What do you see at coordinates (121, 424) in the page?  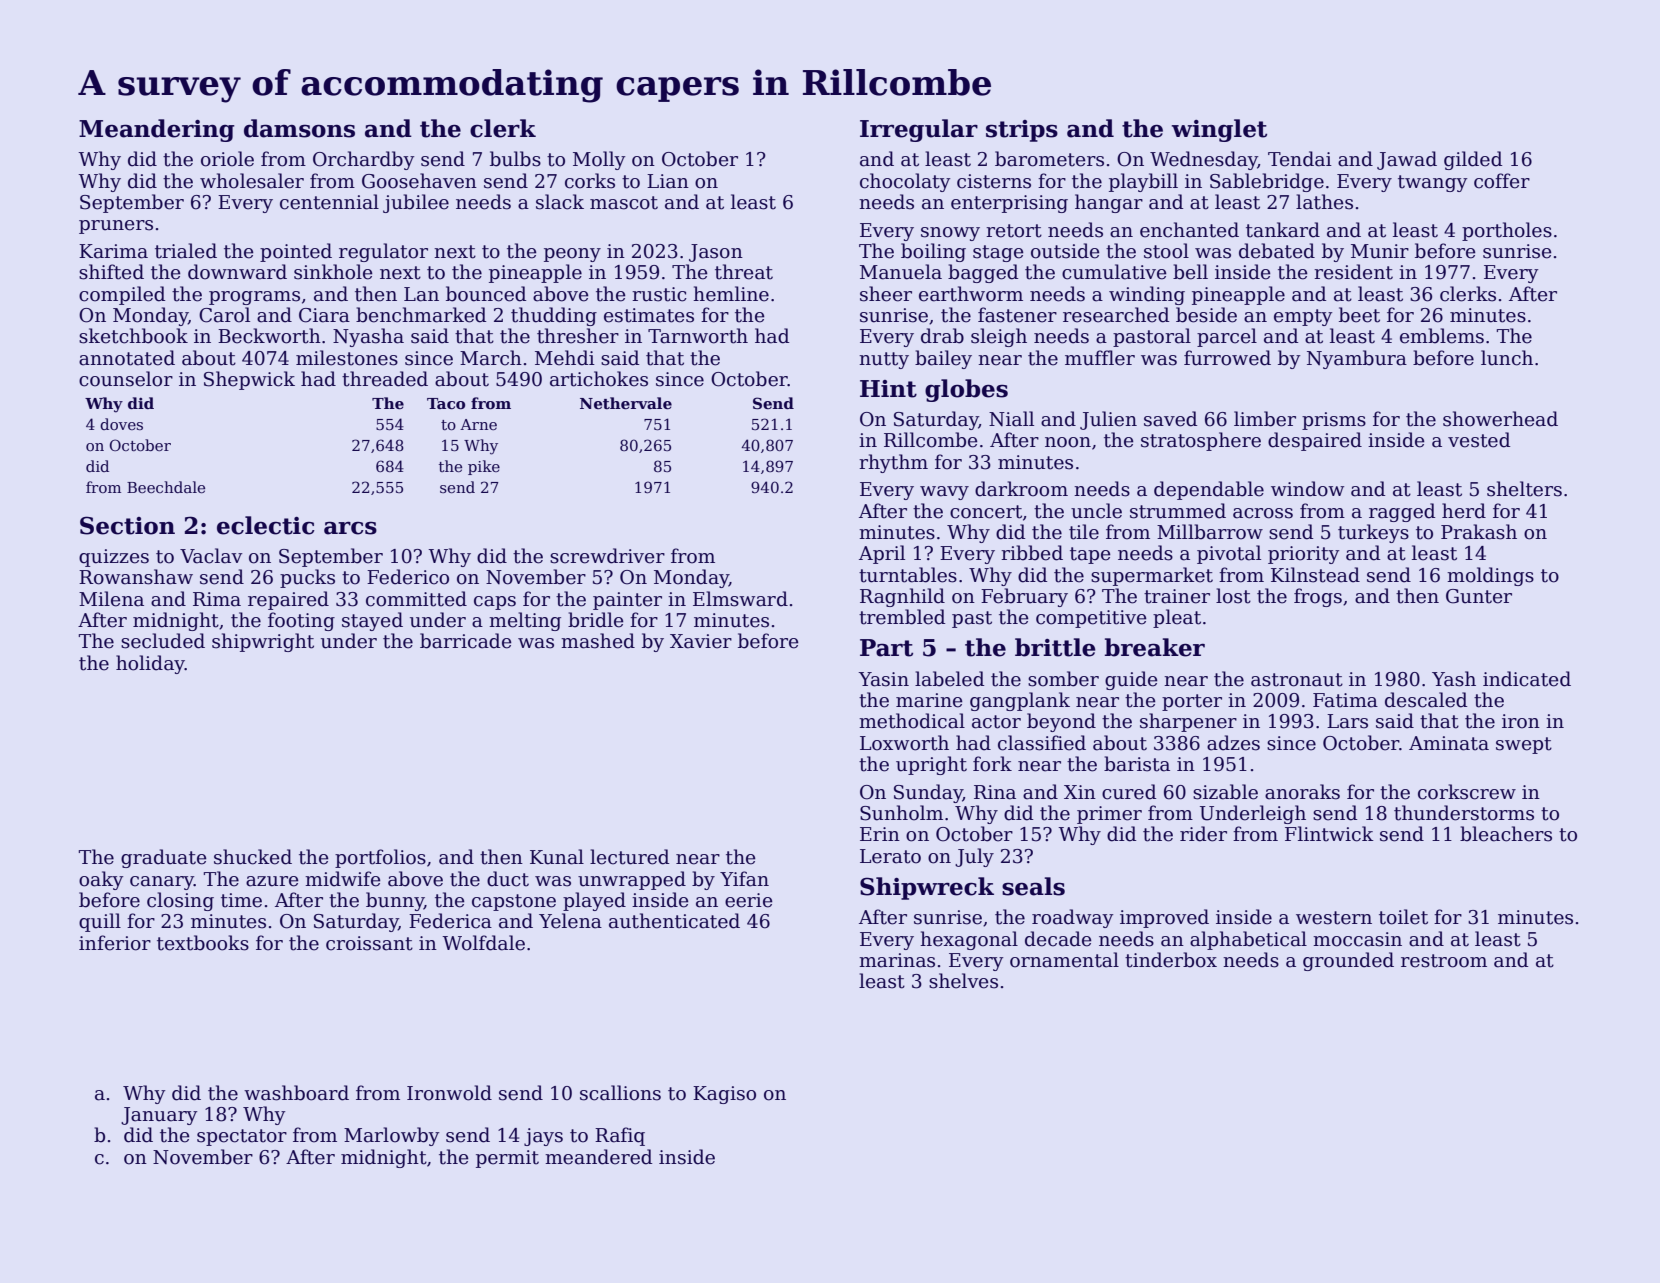 I see `doves` at bounding box center [121, 424].
